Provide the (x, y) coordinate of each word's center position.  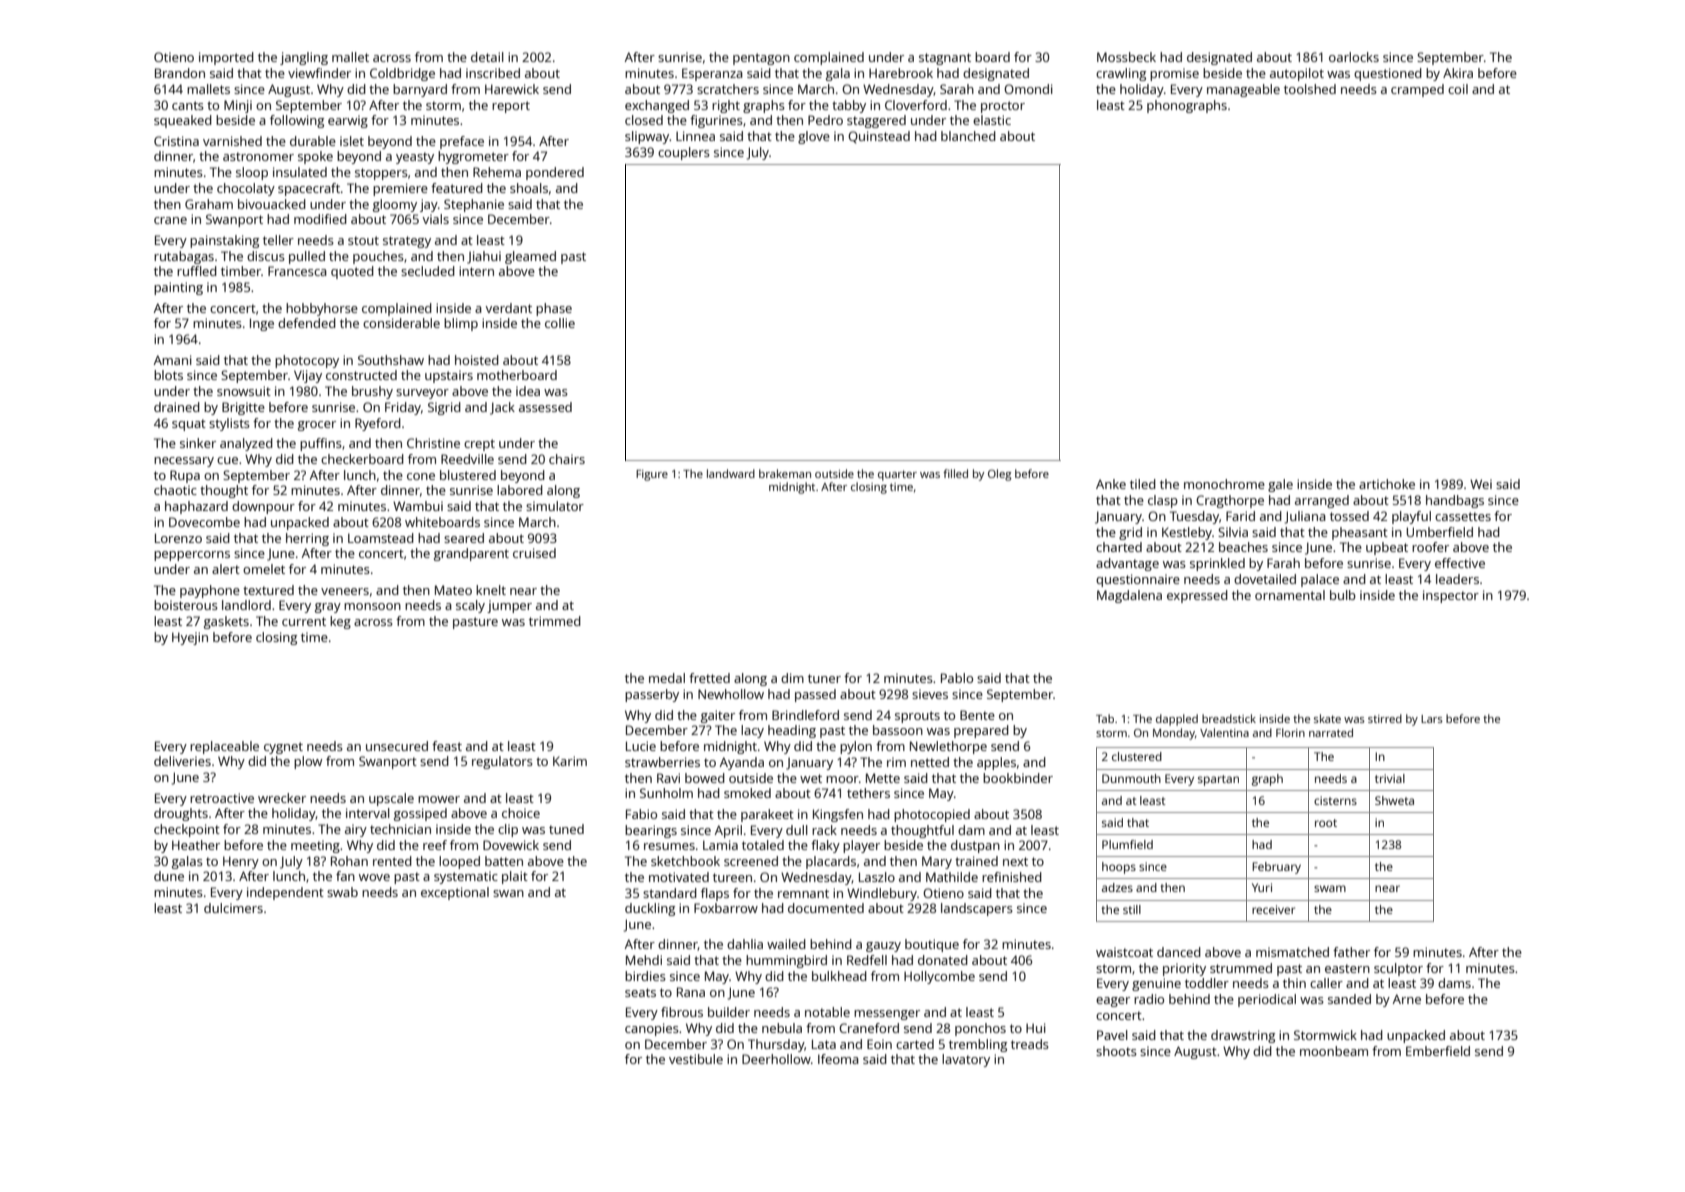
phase (554, 309)
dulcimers (233, 908)
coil (1458, 89)
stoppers (381, 174)
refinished (1012, 877)
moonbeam (1334, 1051)
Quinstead (879, 137)
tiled (1143, 484)
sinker (198, 443)
